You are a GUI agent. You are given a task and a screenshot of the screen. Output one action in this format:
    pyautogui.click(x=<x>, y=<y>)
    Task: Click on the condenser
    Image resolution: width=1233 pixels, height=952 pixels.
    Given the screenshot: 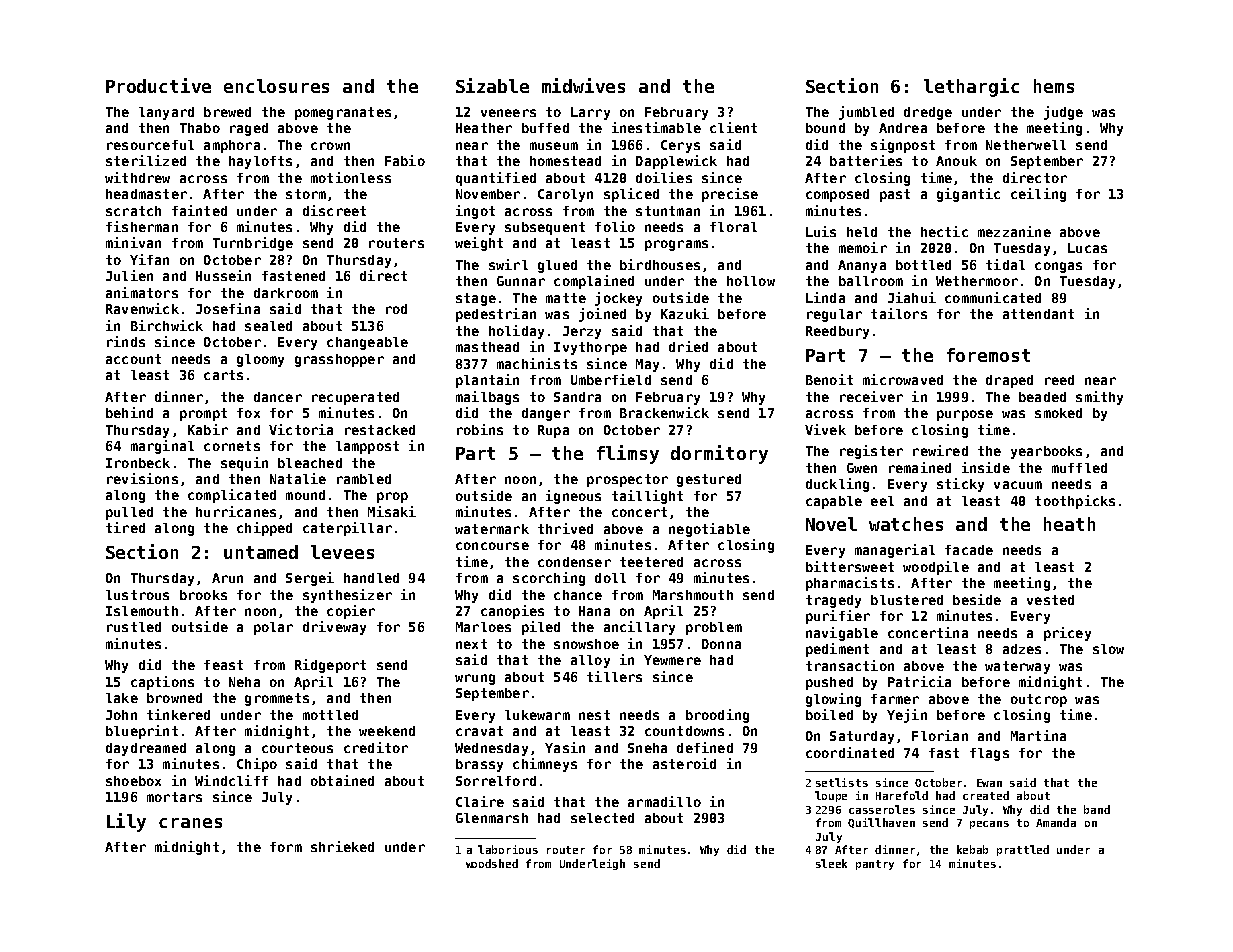 What is the action you would take?
    pyautogui.click(x=574, y=562)
